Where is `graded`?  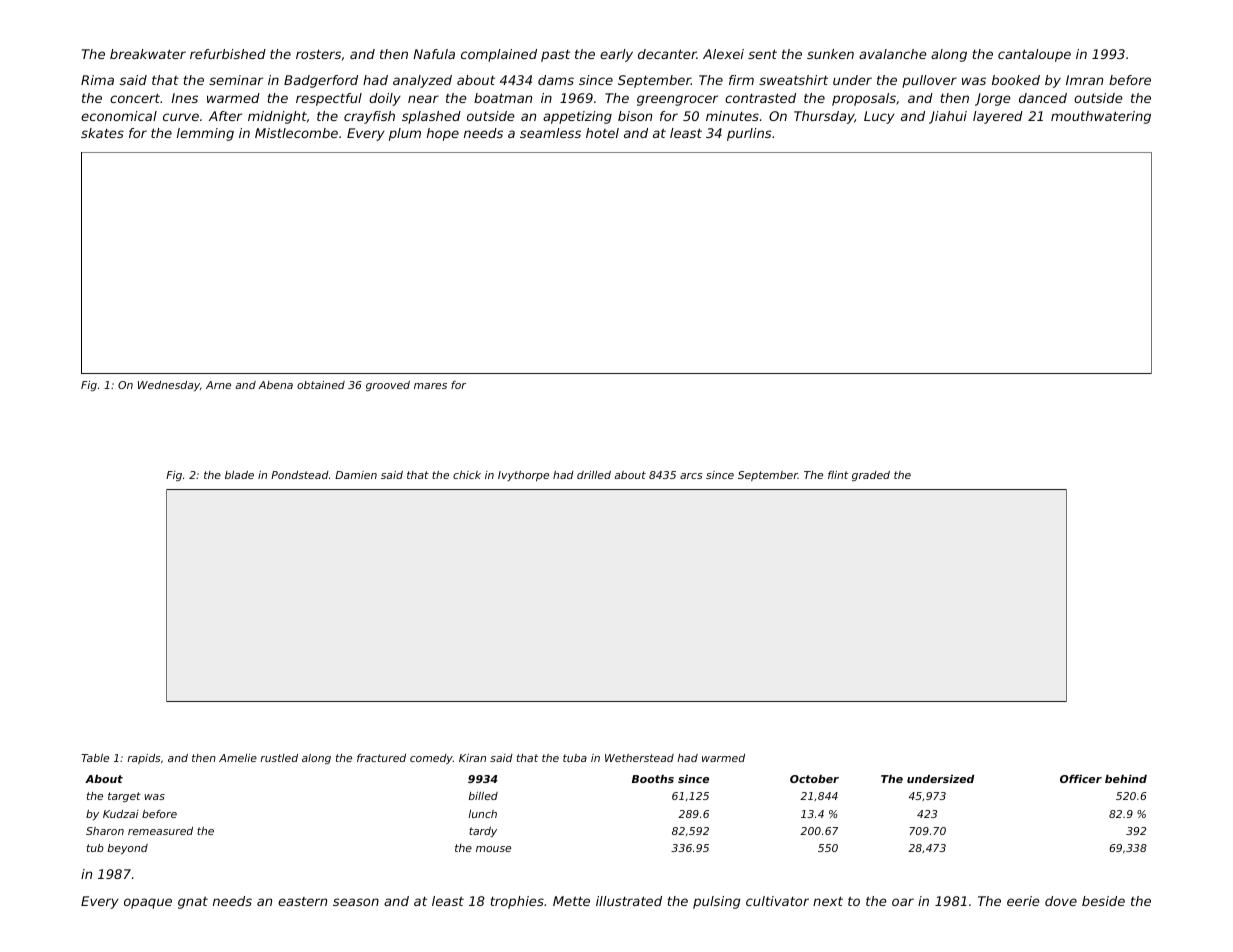
graded is located at coordinates (871, 476).
